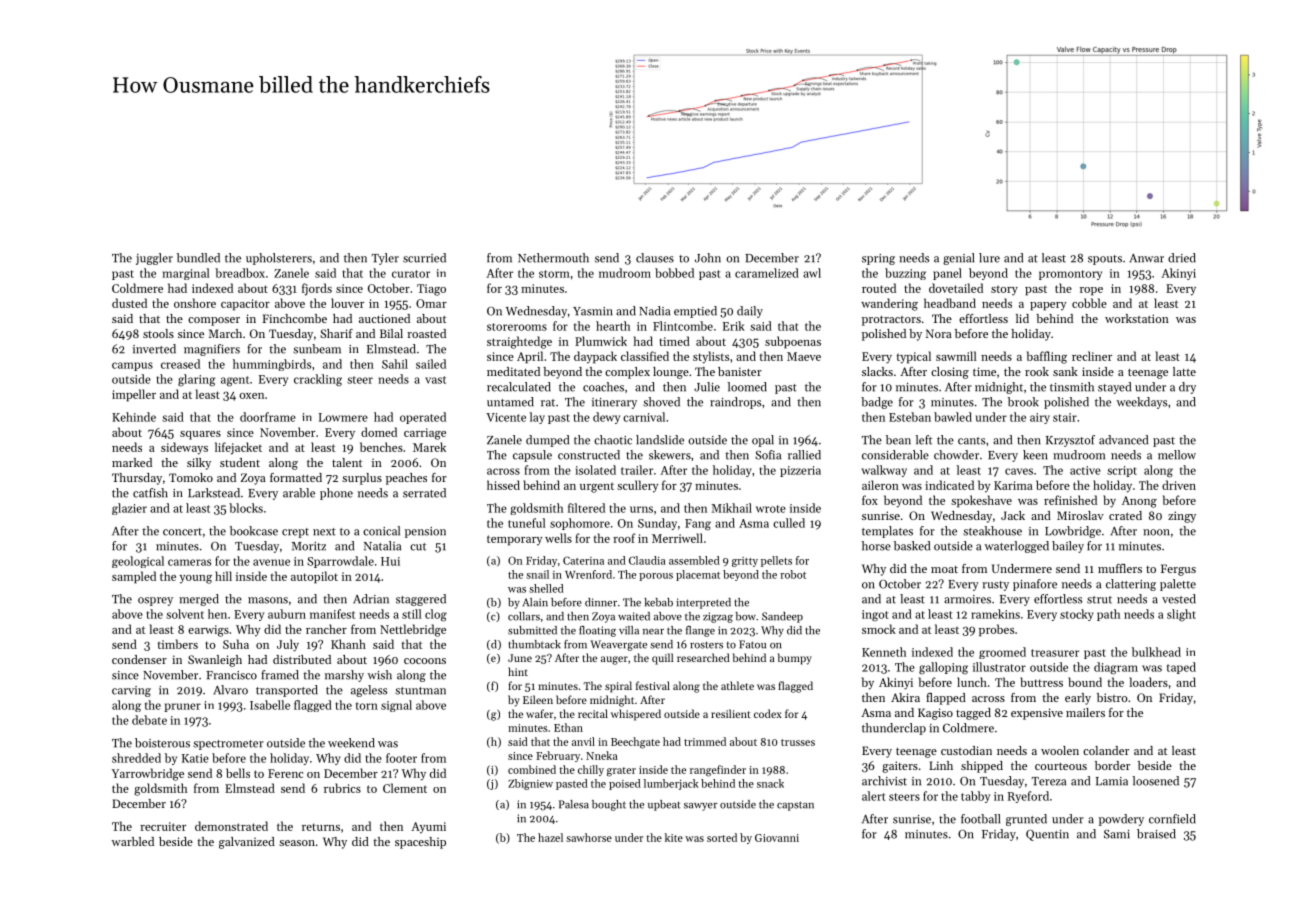 This page has height=924, width=1308. I want to click on breadbox, so click(240, 273).
